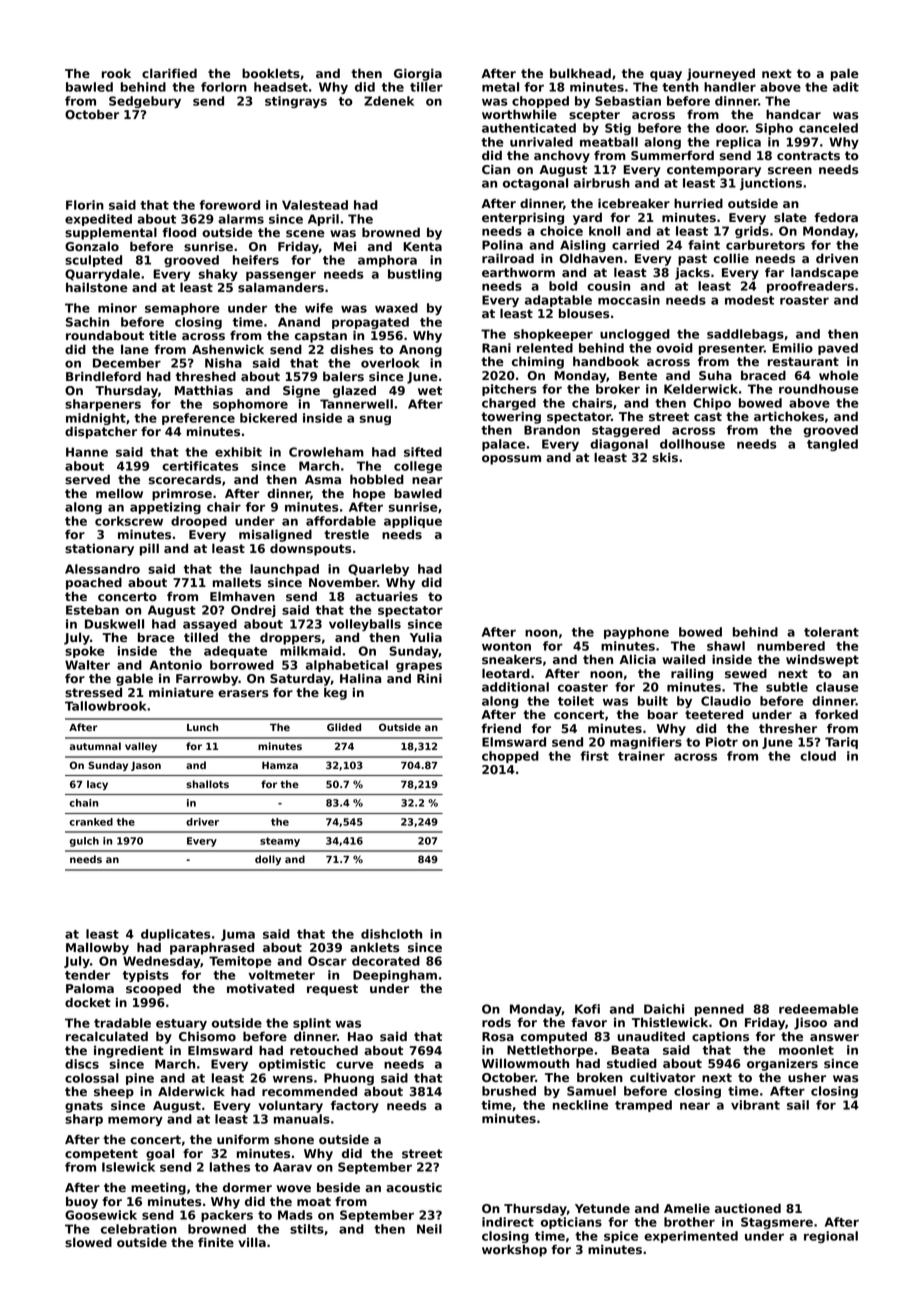  What do you see at coordinates (98, 220) in the screenshot?
I see `expedited` at bounding box center [98, 220].
